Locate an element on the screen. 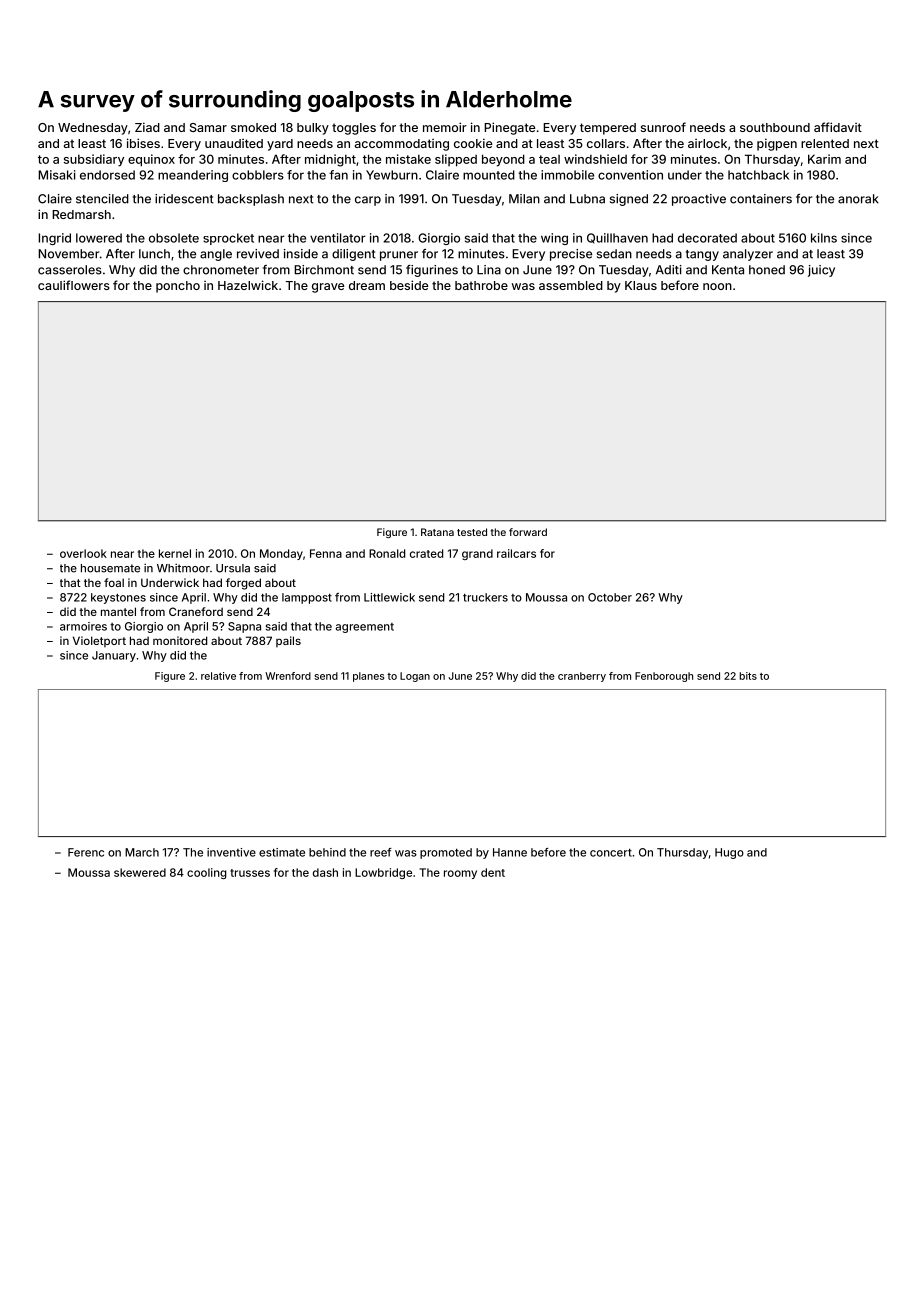  promoted is located at coordinates (446, 853).
